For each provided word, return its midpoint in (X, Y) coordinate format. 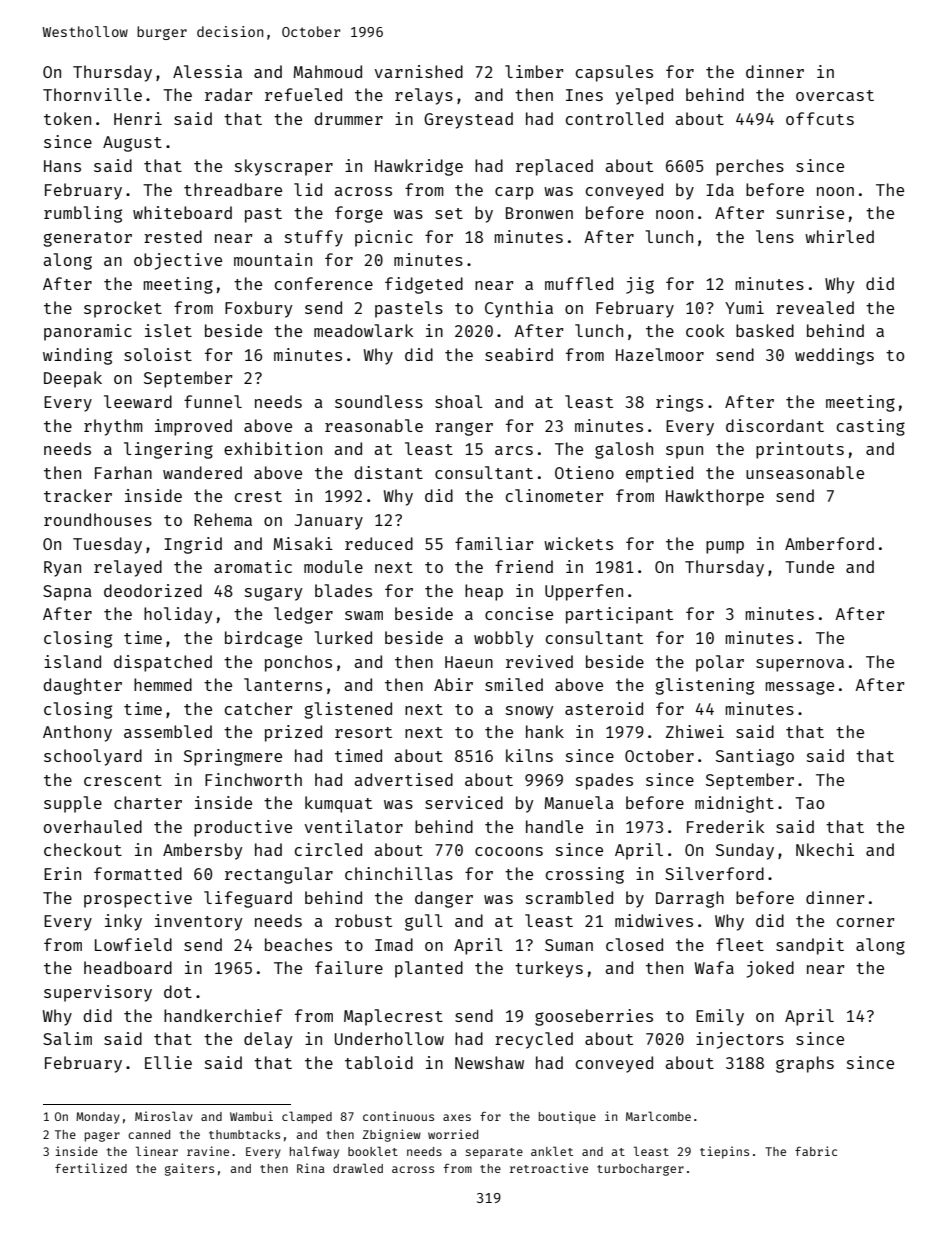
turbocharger (640, 1170)
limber (534, 71)
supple (73, 804)
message (800, 688)
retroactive (549, 1168)
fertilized (91, 1168)
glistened (348, 710)
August (132, 144)
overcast (835, 95)
